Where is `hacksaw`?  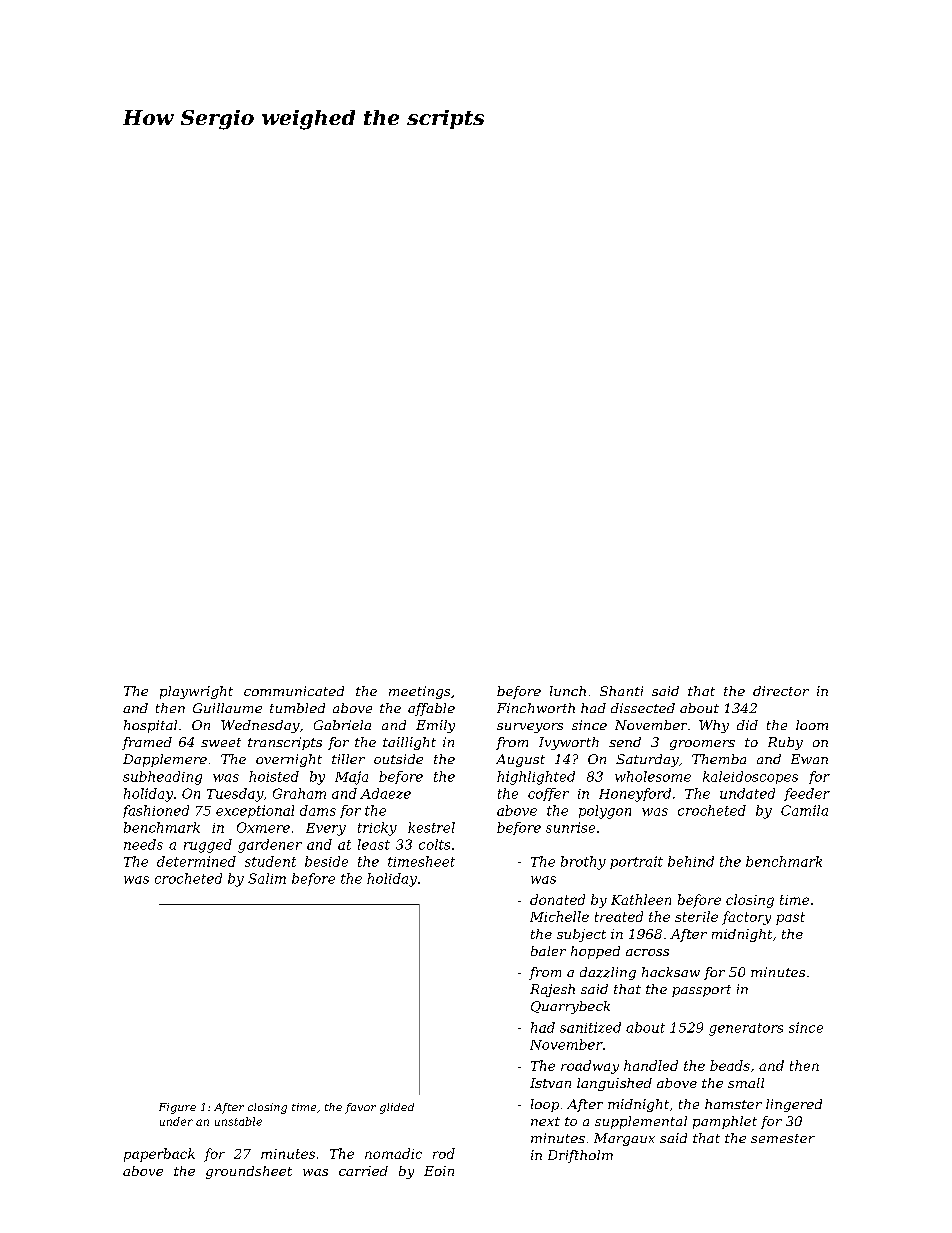
hacksaw is located at coordinates (671, 972).
